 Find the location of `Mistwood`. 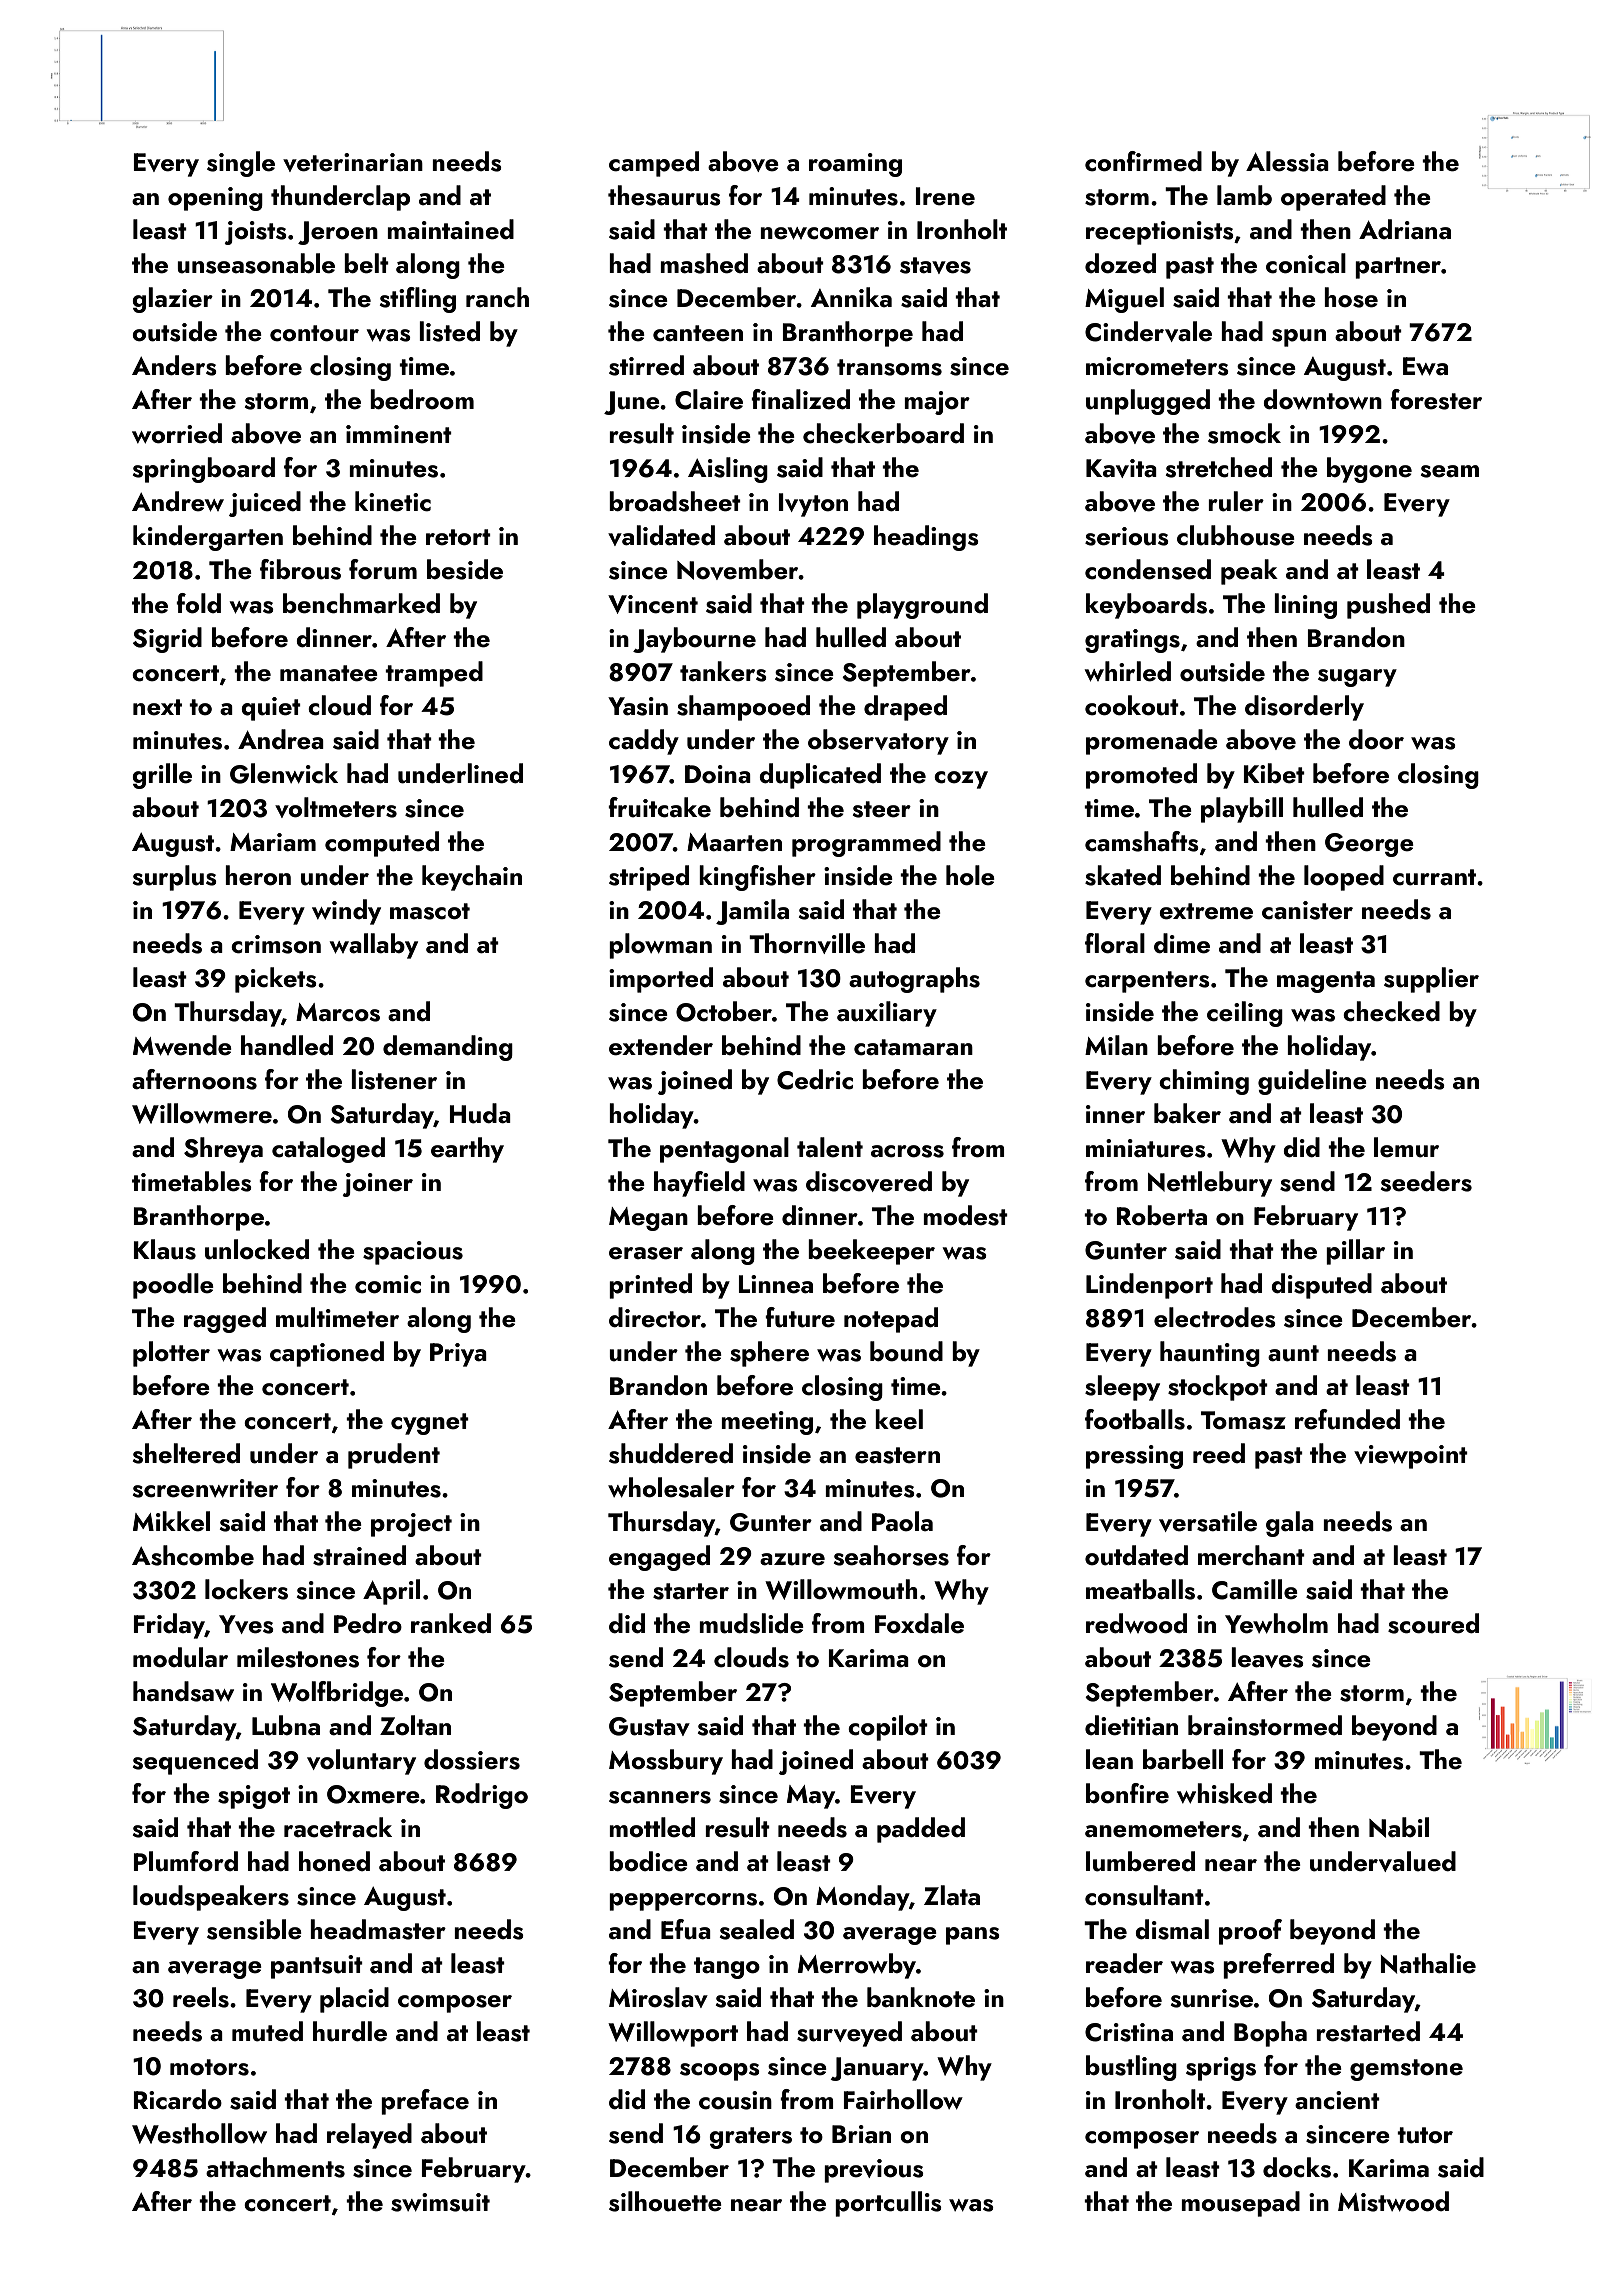

Mistwood is located at coordinates (1393, 2201).
